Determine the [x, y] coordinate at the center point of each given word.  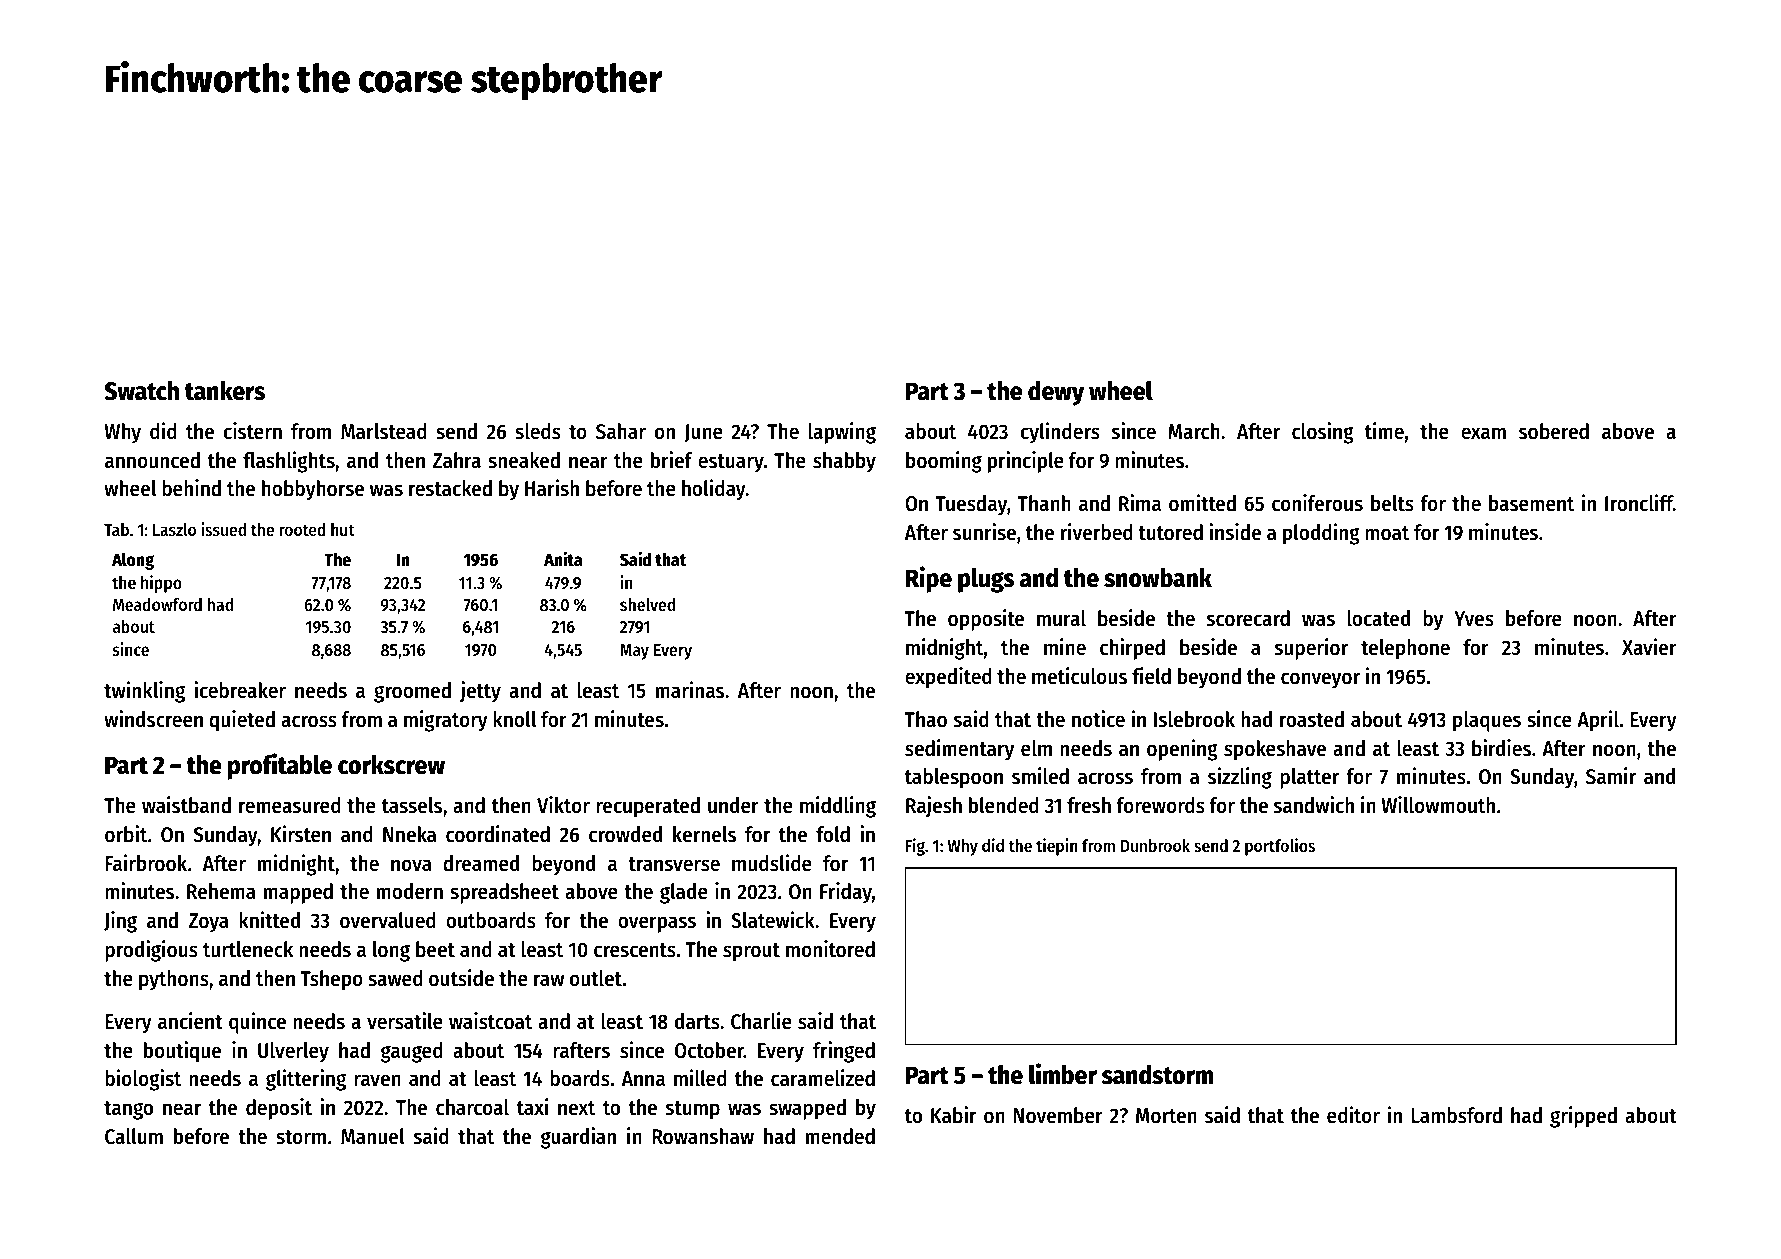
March [1194, 431]
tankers [225, 391]
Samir [1611, 776]
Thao [926, 719]
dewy [1056, 393]
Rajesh [934, 806]
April [1598, 721]
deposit [279, 1109]
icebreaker [240, 690]
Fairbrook [146, 863]
